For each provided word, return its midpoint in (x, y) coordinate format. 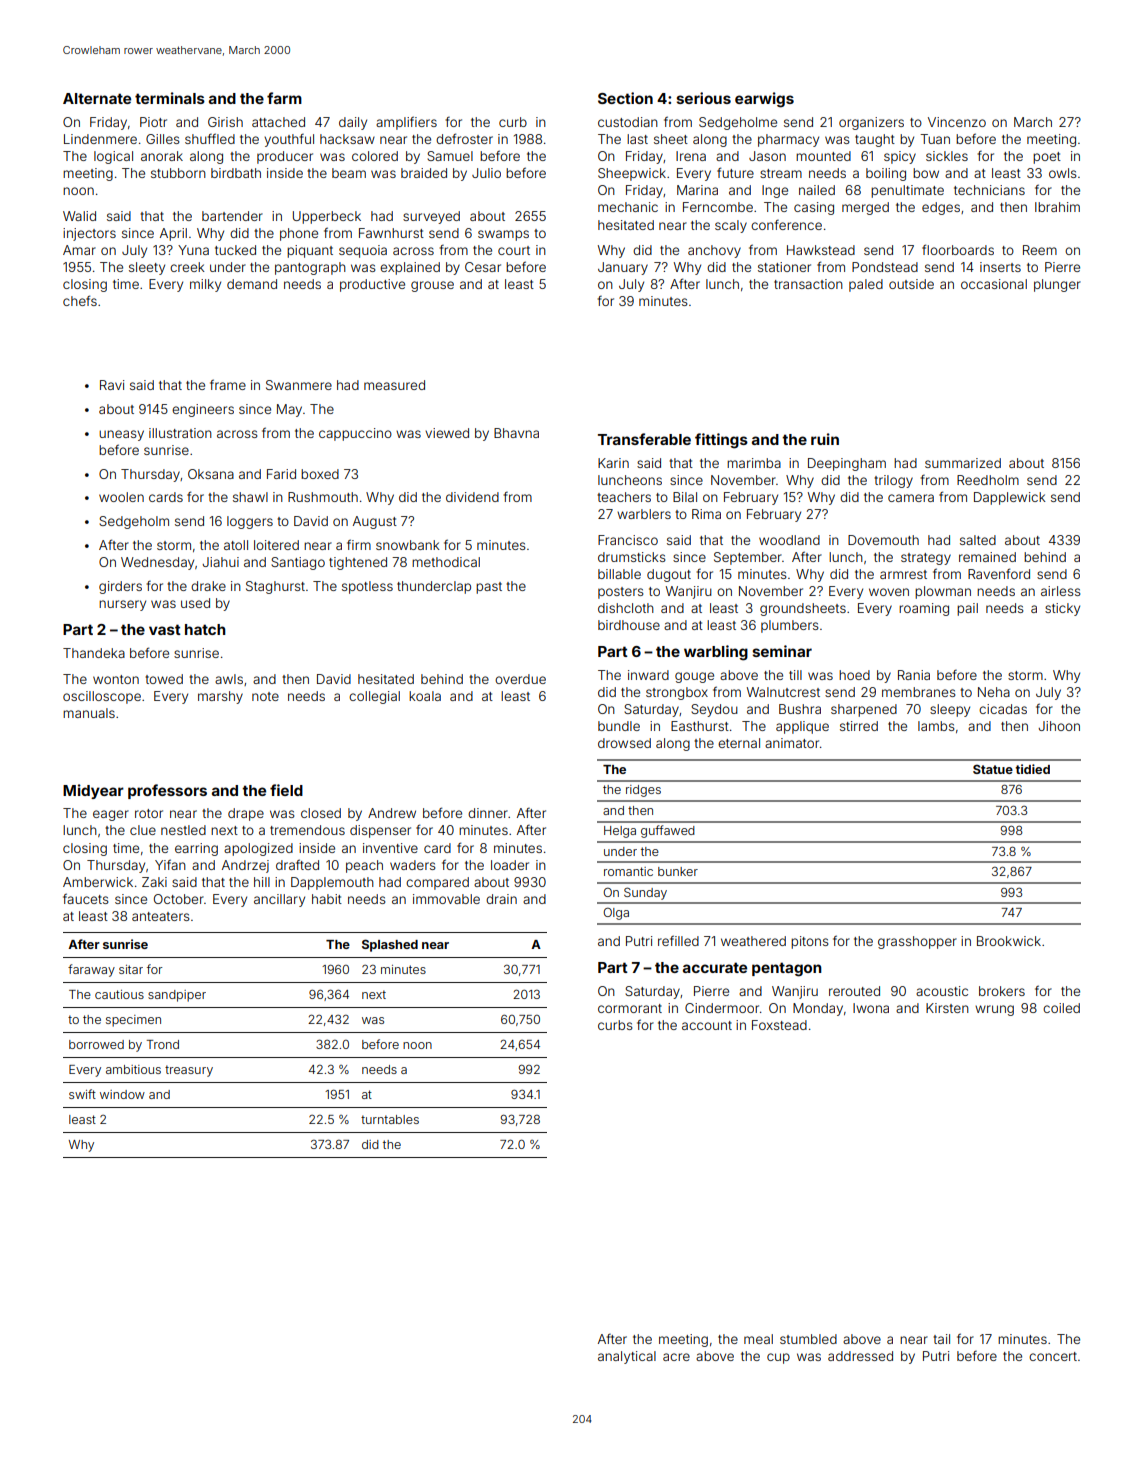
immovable (446, 899)
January (623, 268)
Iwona (871, 1008)
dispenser (380, 831)
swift (82, 1094)
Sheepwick (632, 174)
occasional (994, 284)
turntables (390, 1119)
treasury (189, 1071)
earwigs (764, 100)
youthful (289, 140)
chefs (80, 300)
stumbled (808, 1339)
